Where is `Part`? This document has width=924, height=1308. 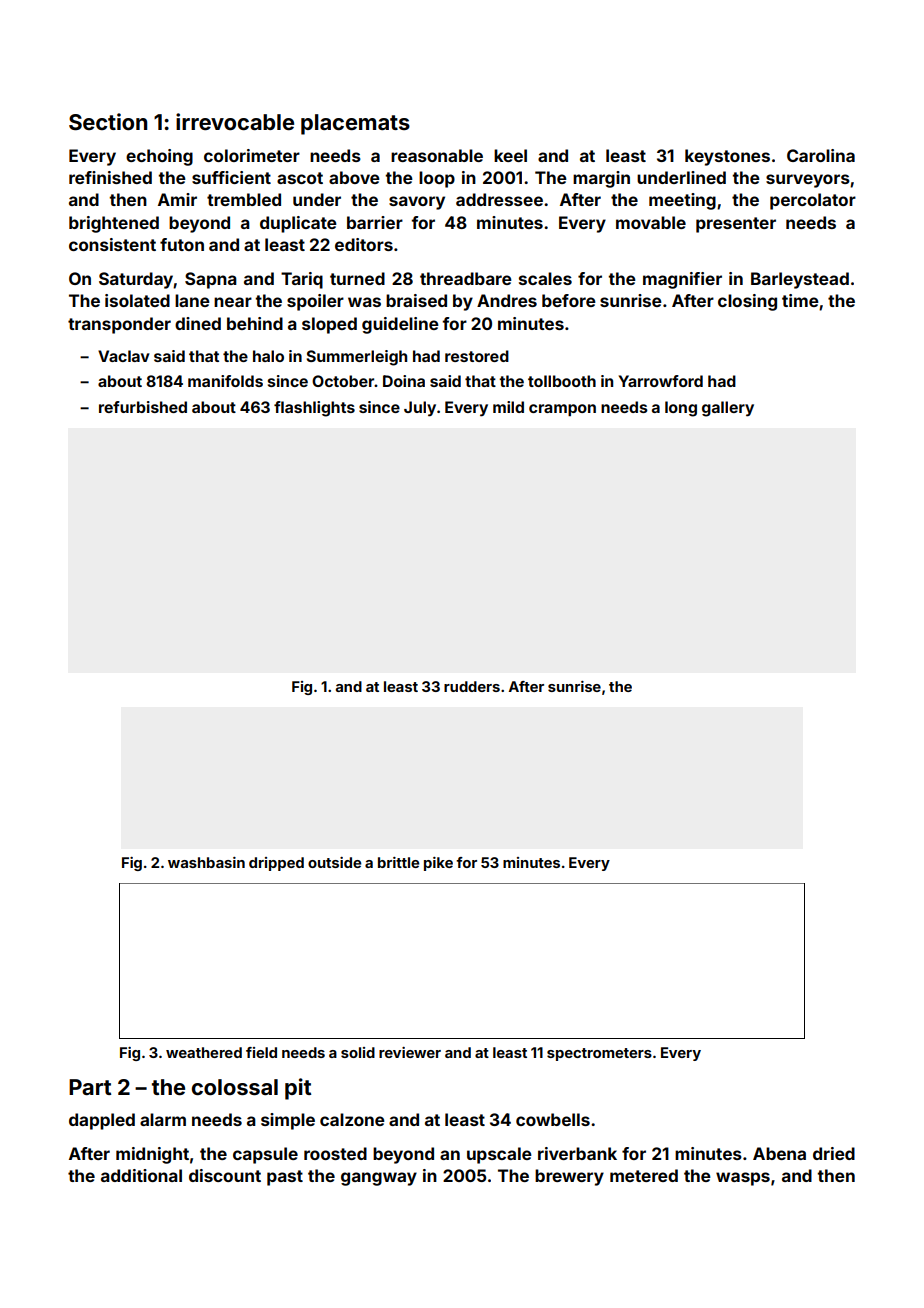 Part is located at coordinates (90, 1087).
